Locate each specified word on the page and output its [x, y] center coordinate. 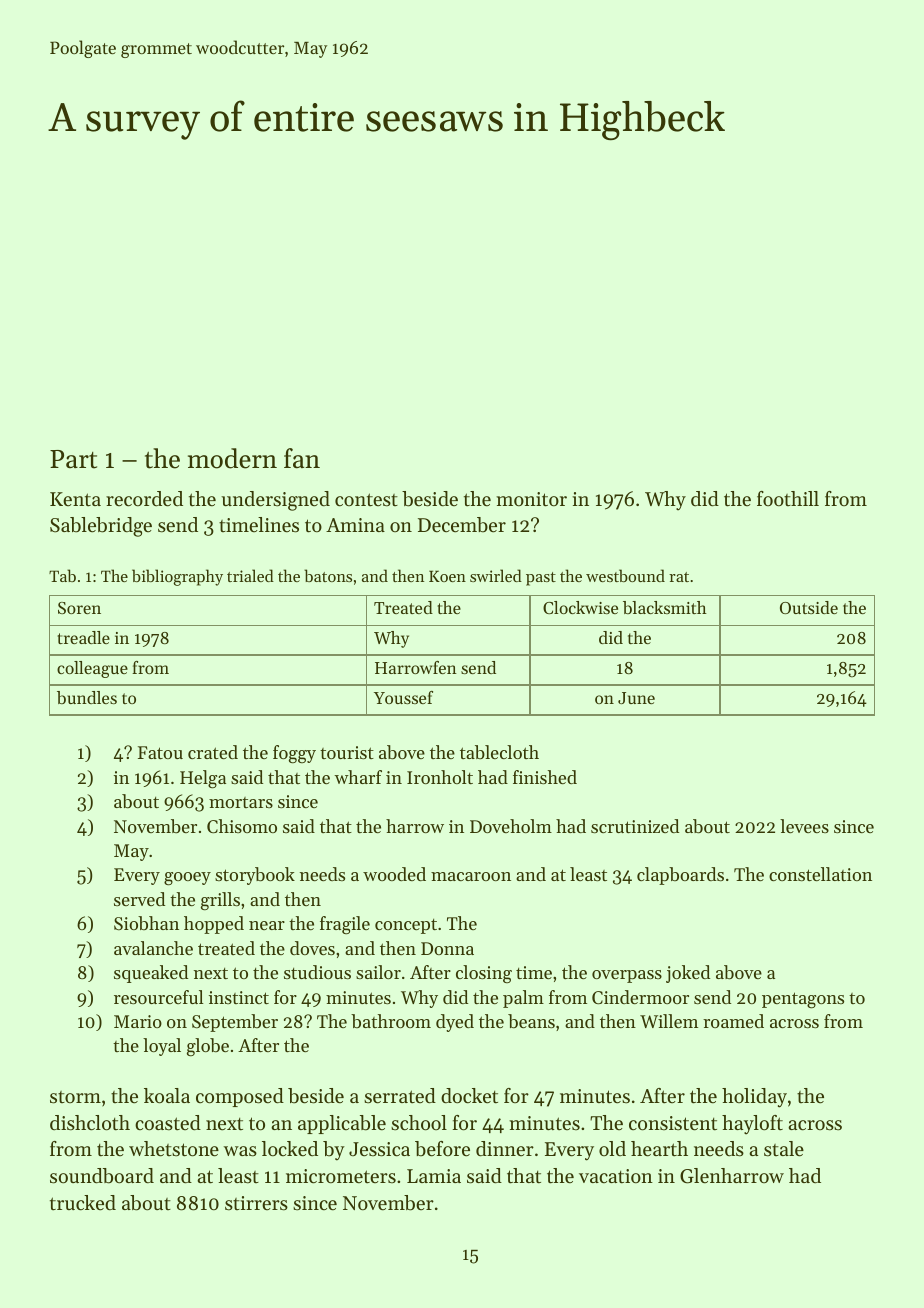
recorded [144, 499]
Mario [138, 1021]
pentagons [803, 1000]
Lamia [434, 1176]
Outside [809, 607]
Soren [79, 608]
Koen [447, 576]
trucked [83, 1203]
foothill [788, 498]
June [636, 698]
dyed [455, 1023]
